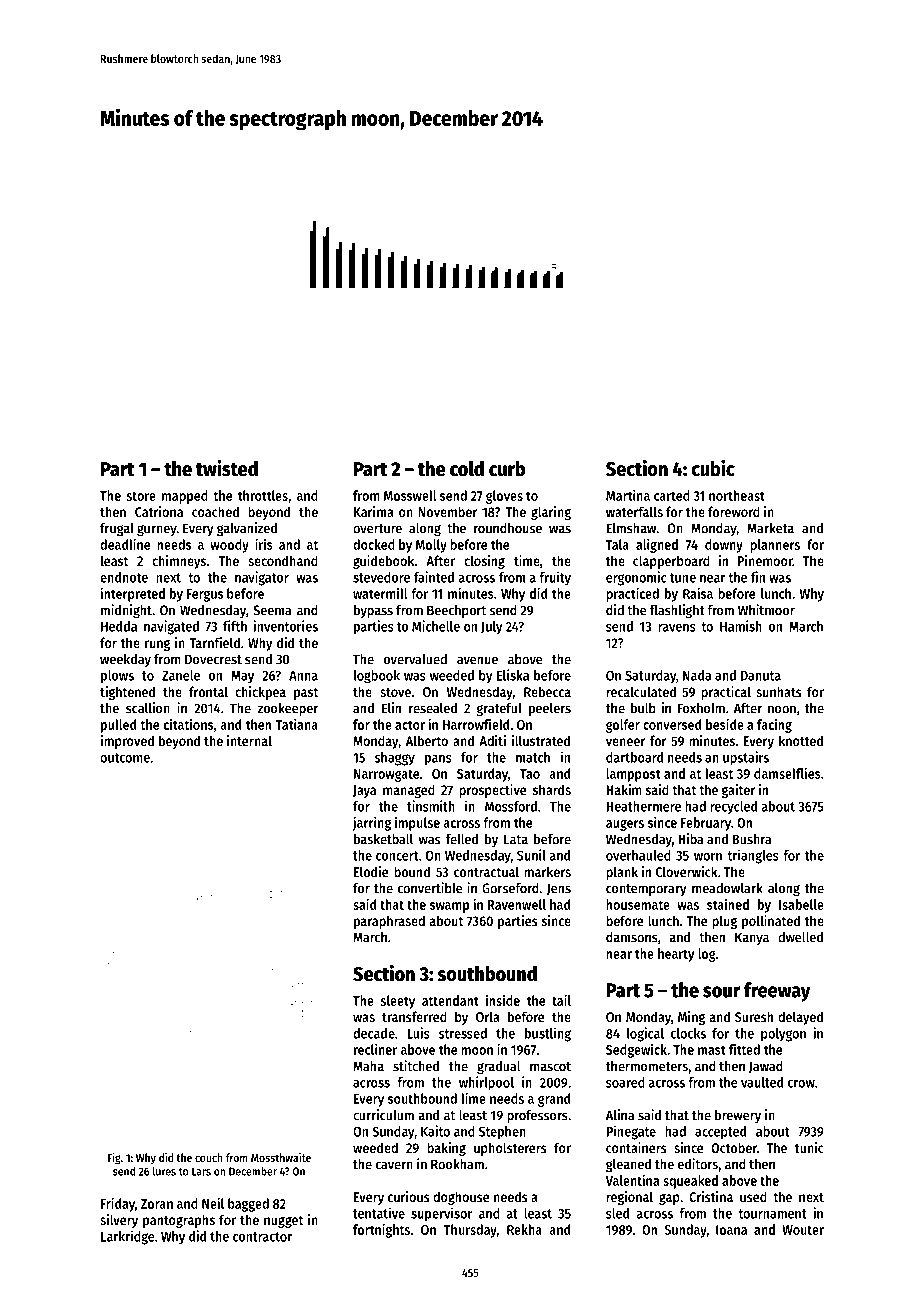 The height and width of the screenshot is (1308, 924). Describe the element at coordinates (373, 611) in the screenshot. I see `bypass` at that location.
